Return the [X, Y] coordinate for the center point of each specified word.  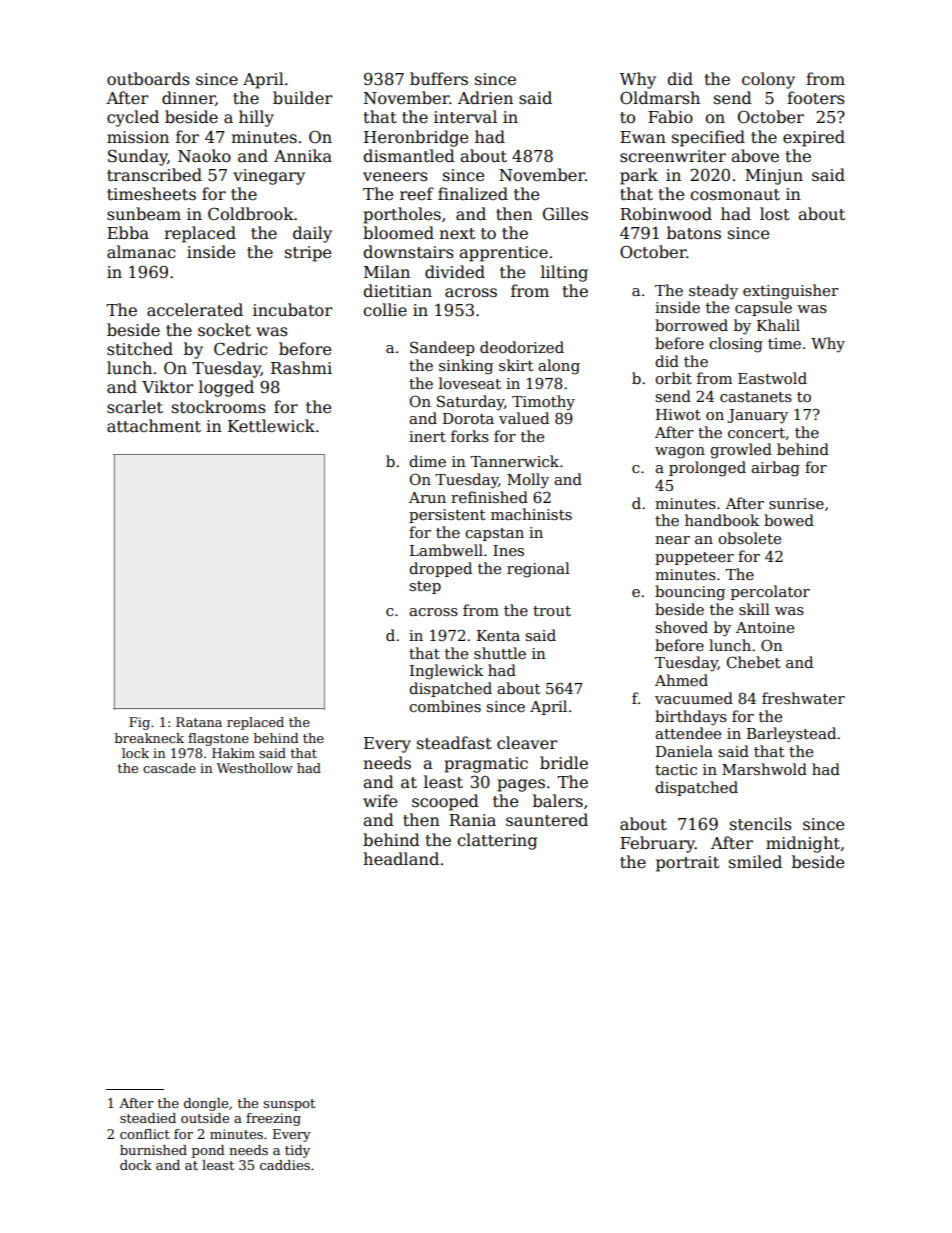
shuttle [500, 653]
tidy [297, 1151]
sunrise [796, 503]
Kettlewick [271, 426]
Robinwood [666, 214]
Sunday [138, 157]
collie [385, 310]
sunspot [289, 1105]
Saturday [470, 403]
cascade [169, 768]
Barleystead [791, 735]
